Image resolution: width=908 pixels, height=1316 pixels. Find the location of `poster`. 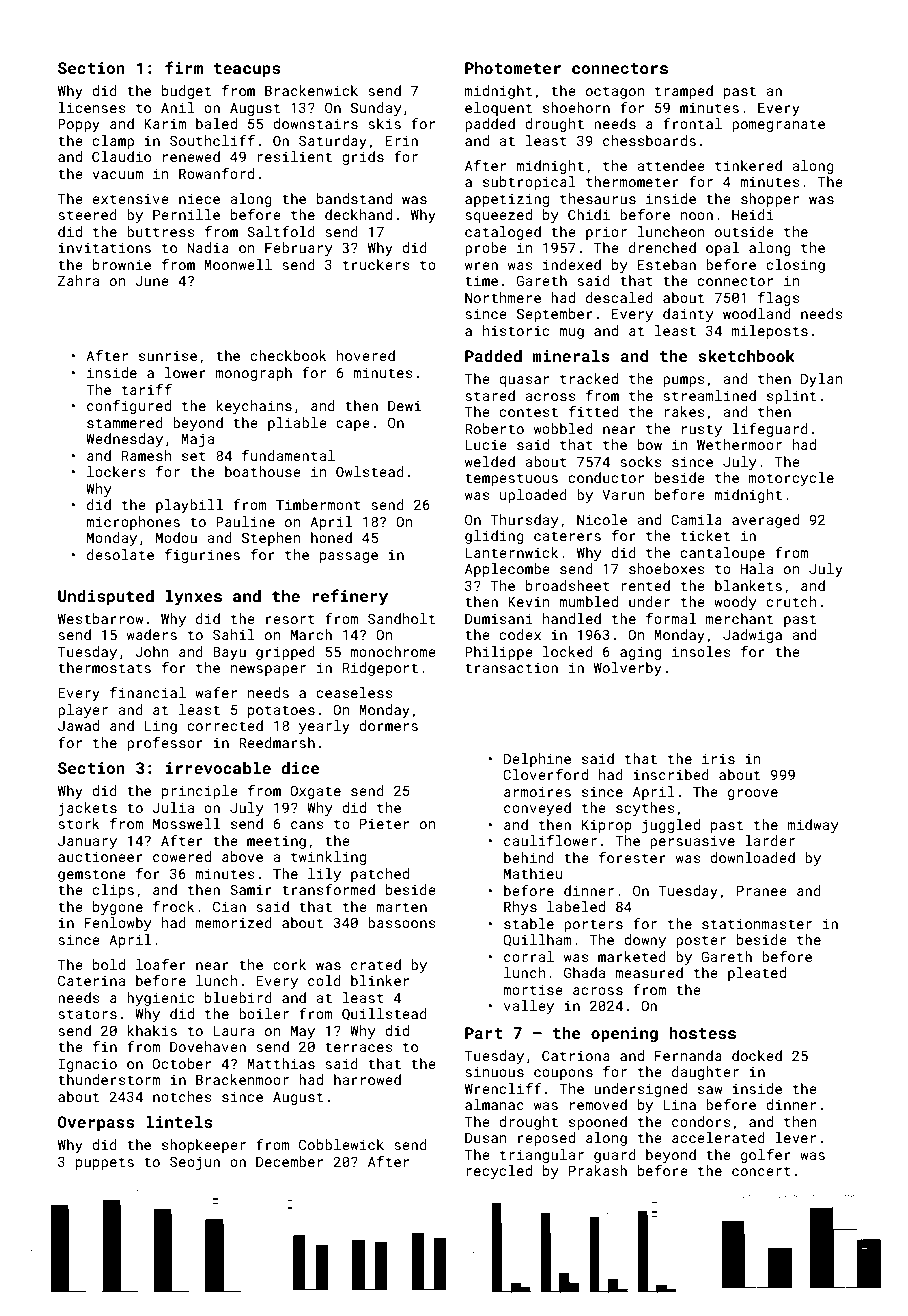

poster is located at coordinates (701, 941).
